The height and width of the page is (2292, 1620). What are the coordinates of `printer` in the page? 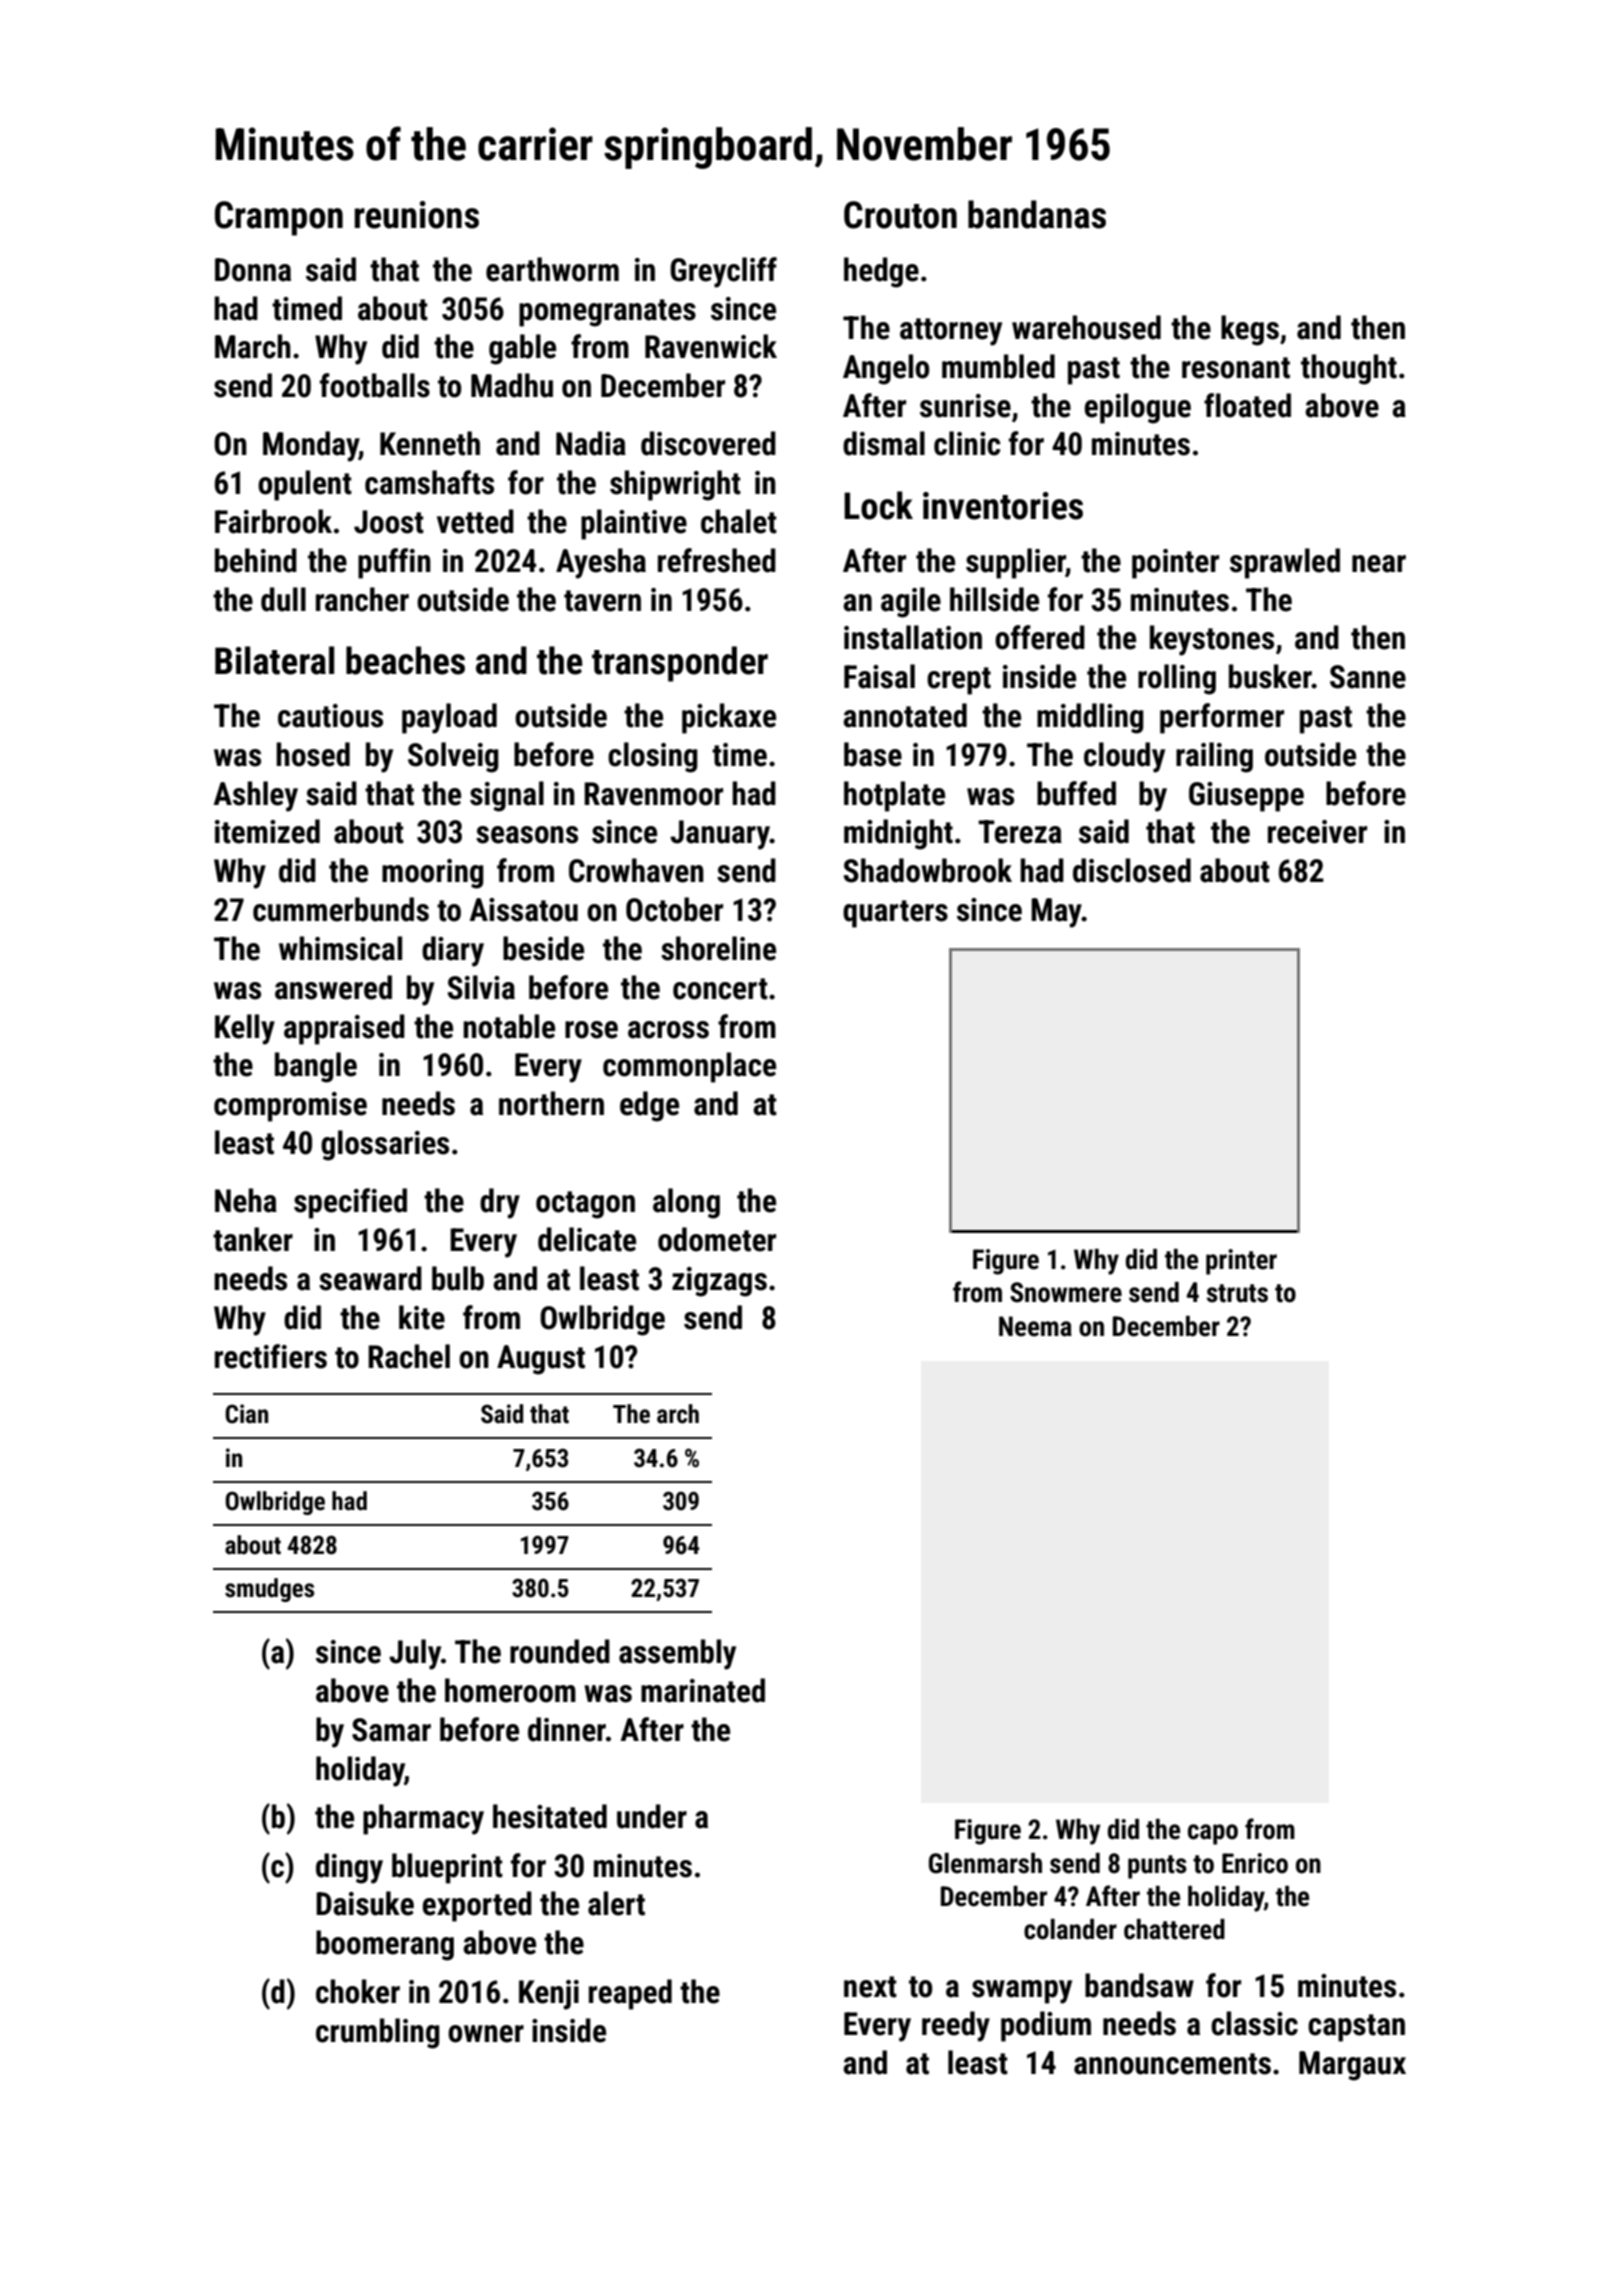 It's located at (1241, 1262).
